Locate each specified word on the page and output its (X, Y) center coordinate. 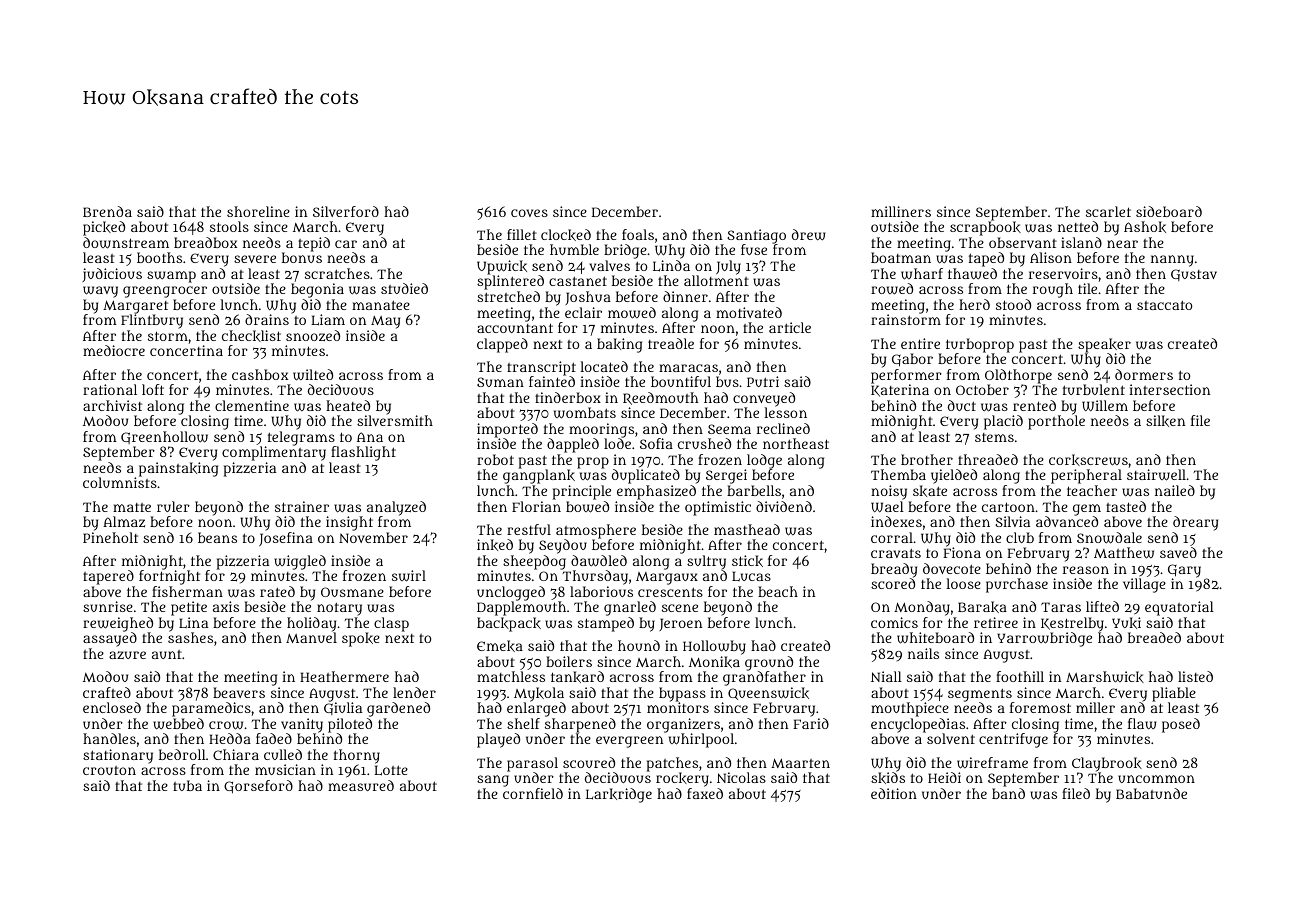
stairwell (1156, 475)
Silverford (346, 211)
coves (529, 213)
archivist (112, 405)
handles (109, 738)
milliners (901, 211)
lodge (763, 462)
